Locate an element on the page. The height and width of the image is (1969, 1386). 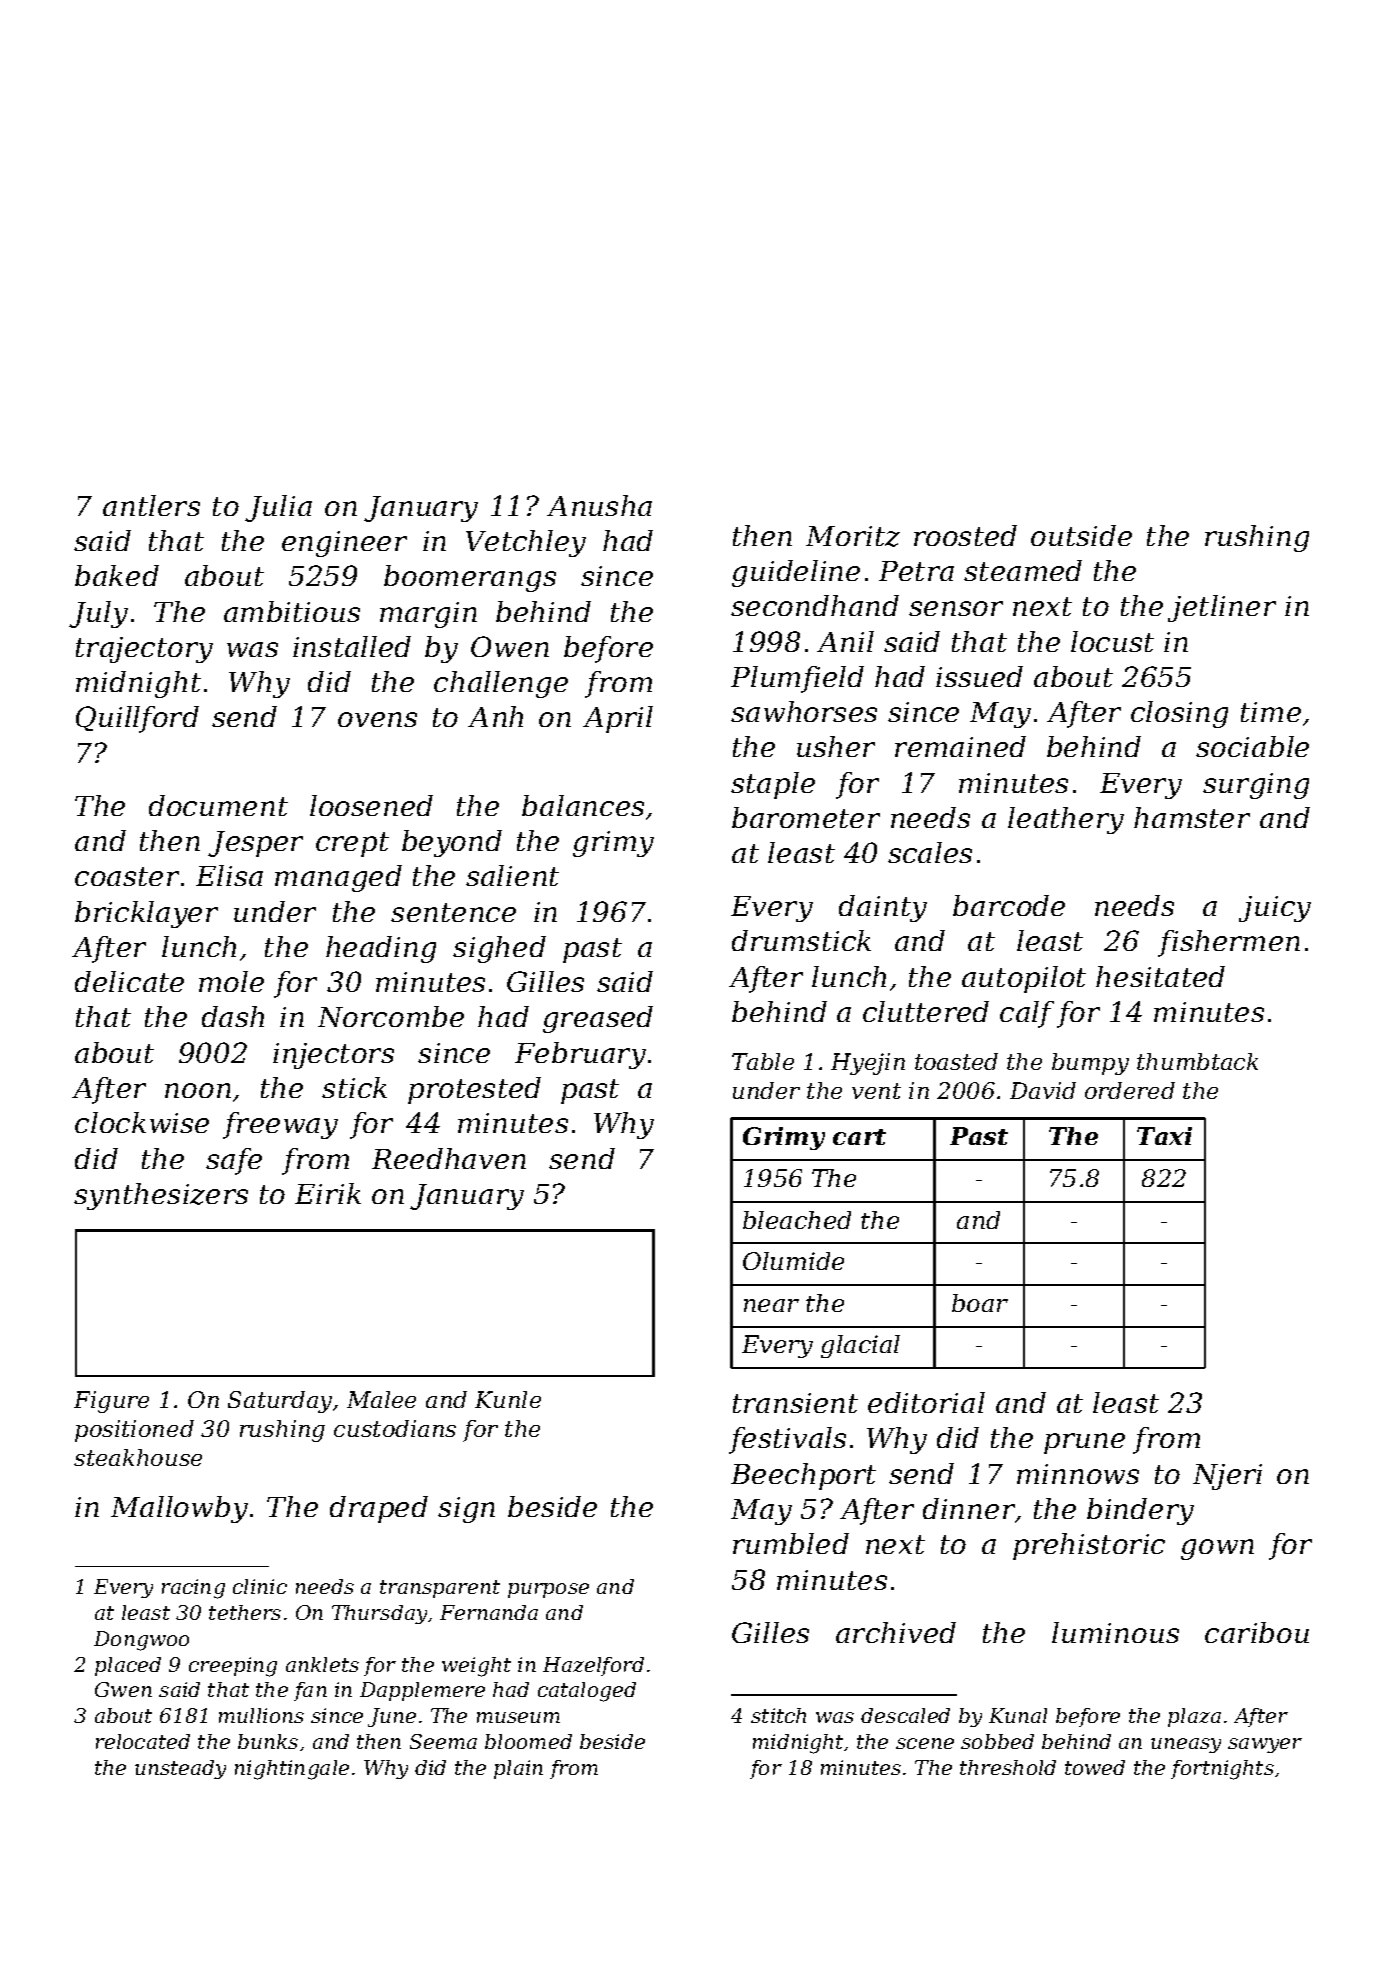
clinic is located at coordinates (260, 1586).
